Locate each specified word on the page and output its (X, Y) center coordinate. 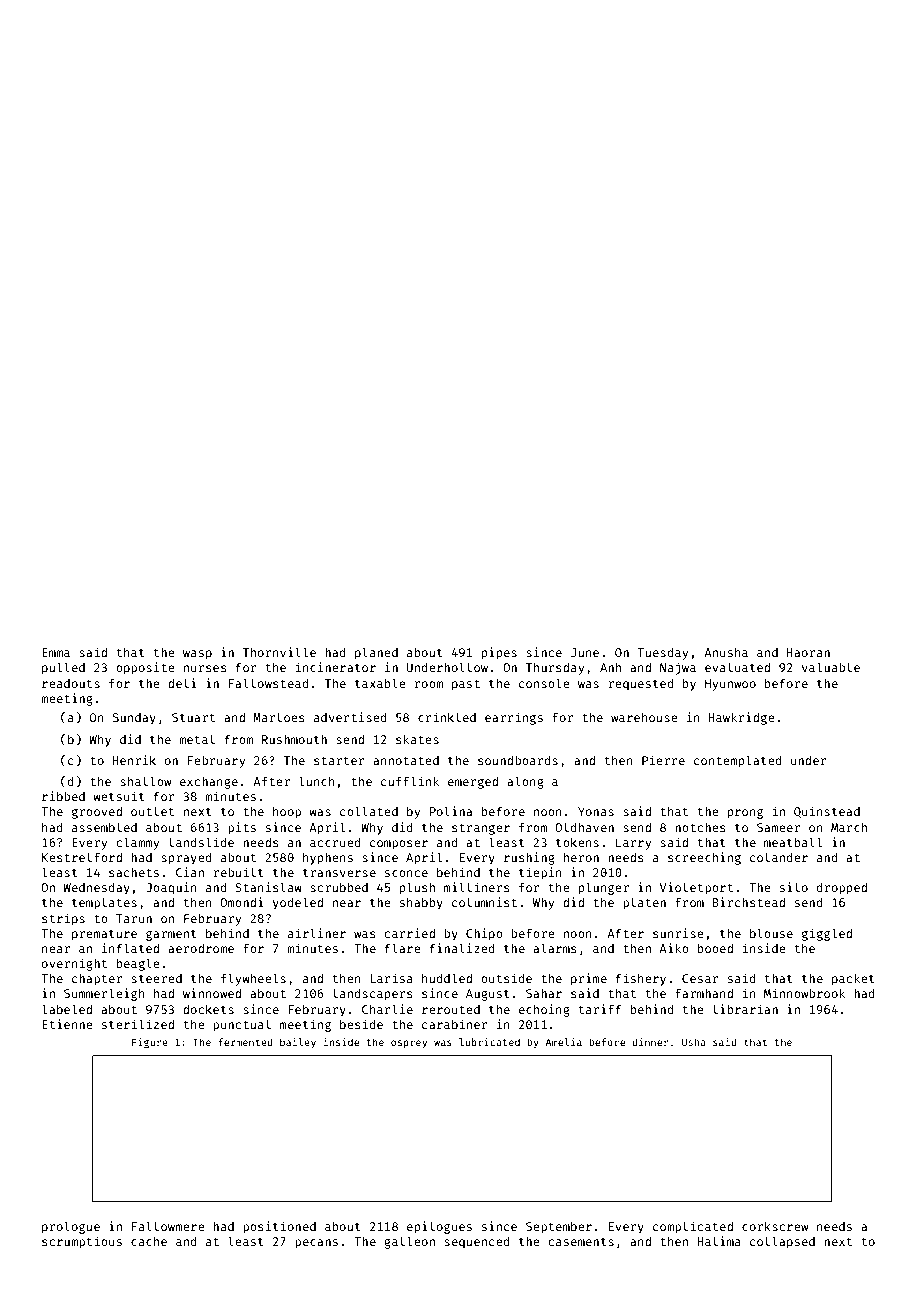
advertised (350, 717)
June (585, 652)
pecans (316, 1244)
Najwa (678, 668)
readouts (71, 683)
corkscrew (775, 1226)
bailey (298, 1043)
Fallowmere (168, 1226)
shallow (145, 781)
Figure (150, 1043)
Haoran (808, 652)
